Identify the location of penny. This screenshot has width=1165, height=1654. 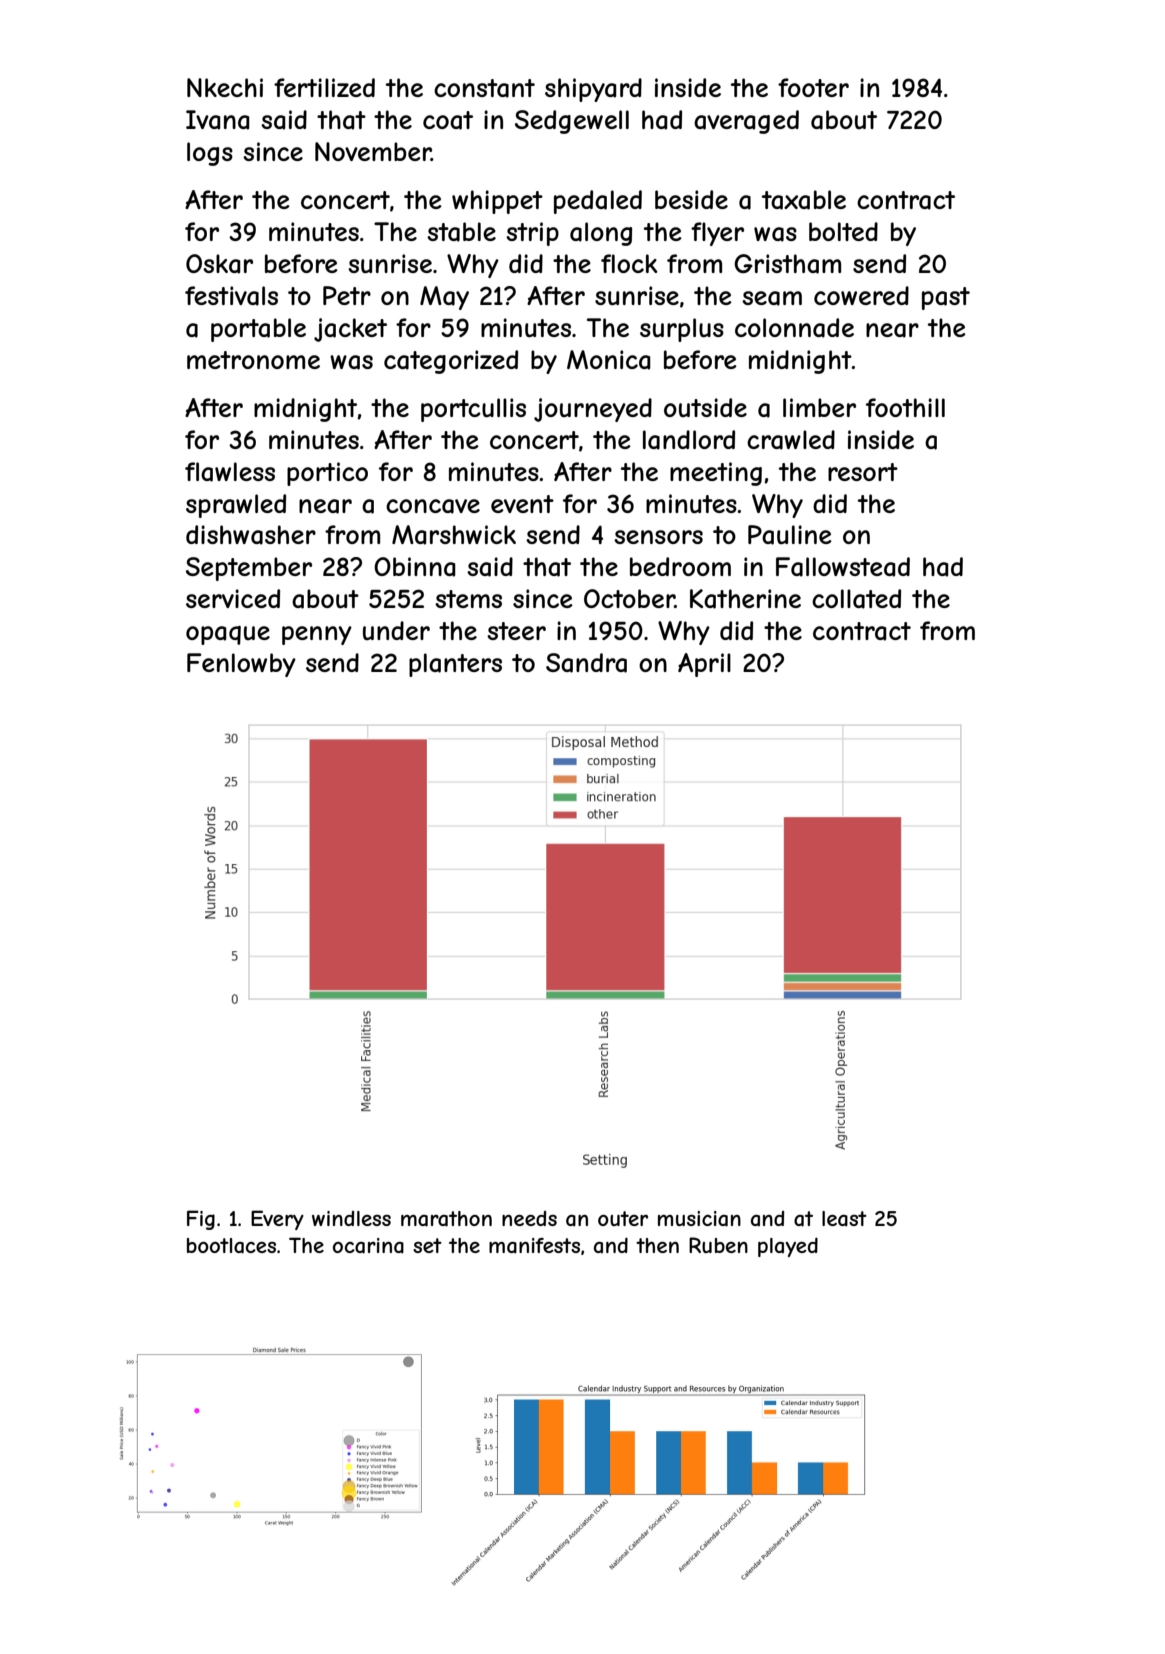
(317, 635).
